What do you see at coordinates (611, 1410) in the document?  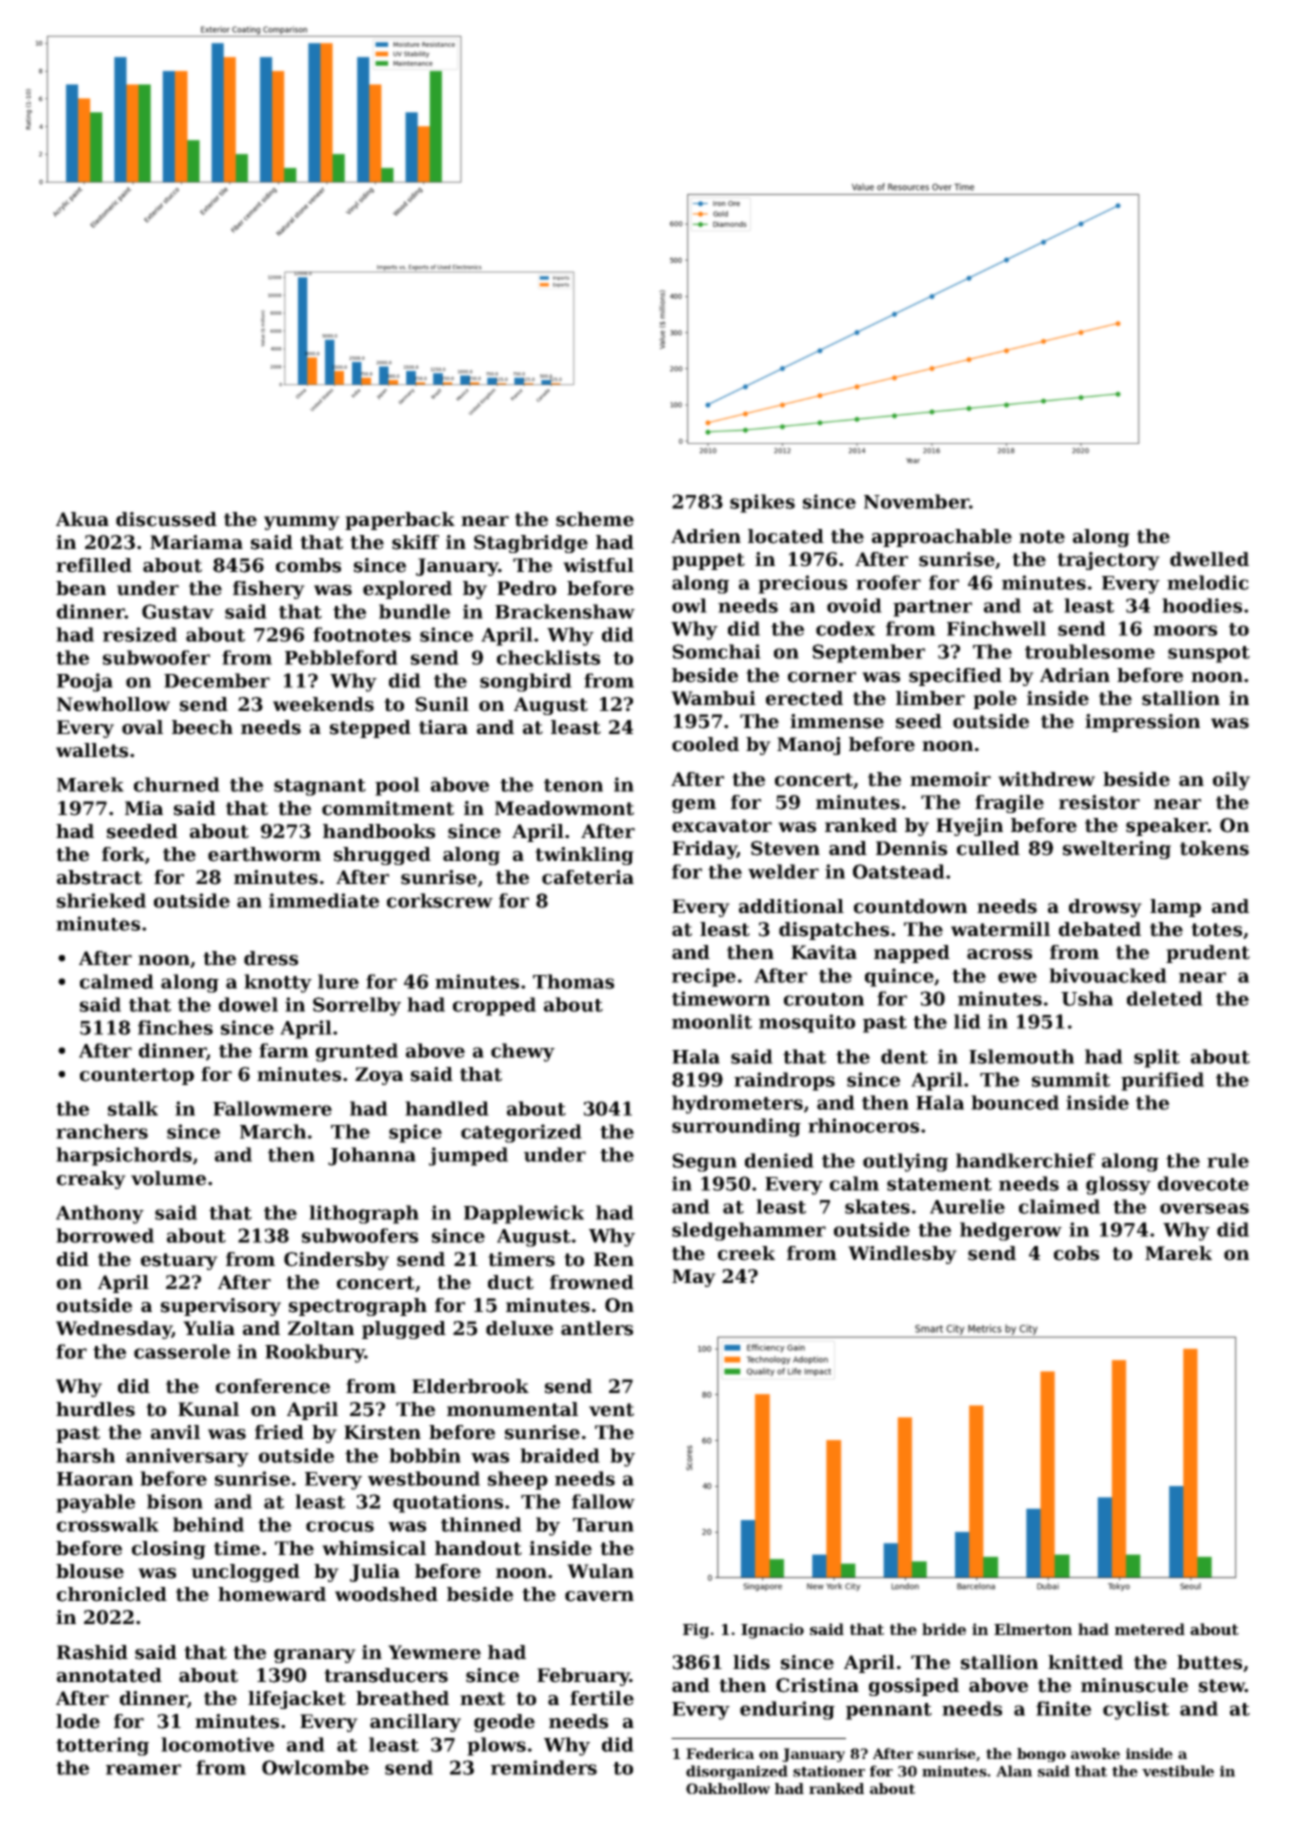 I see `vent` at bounding box center [611, 1410].
